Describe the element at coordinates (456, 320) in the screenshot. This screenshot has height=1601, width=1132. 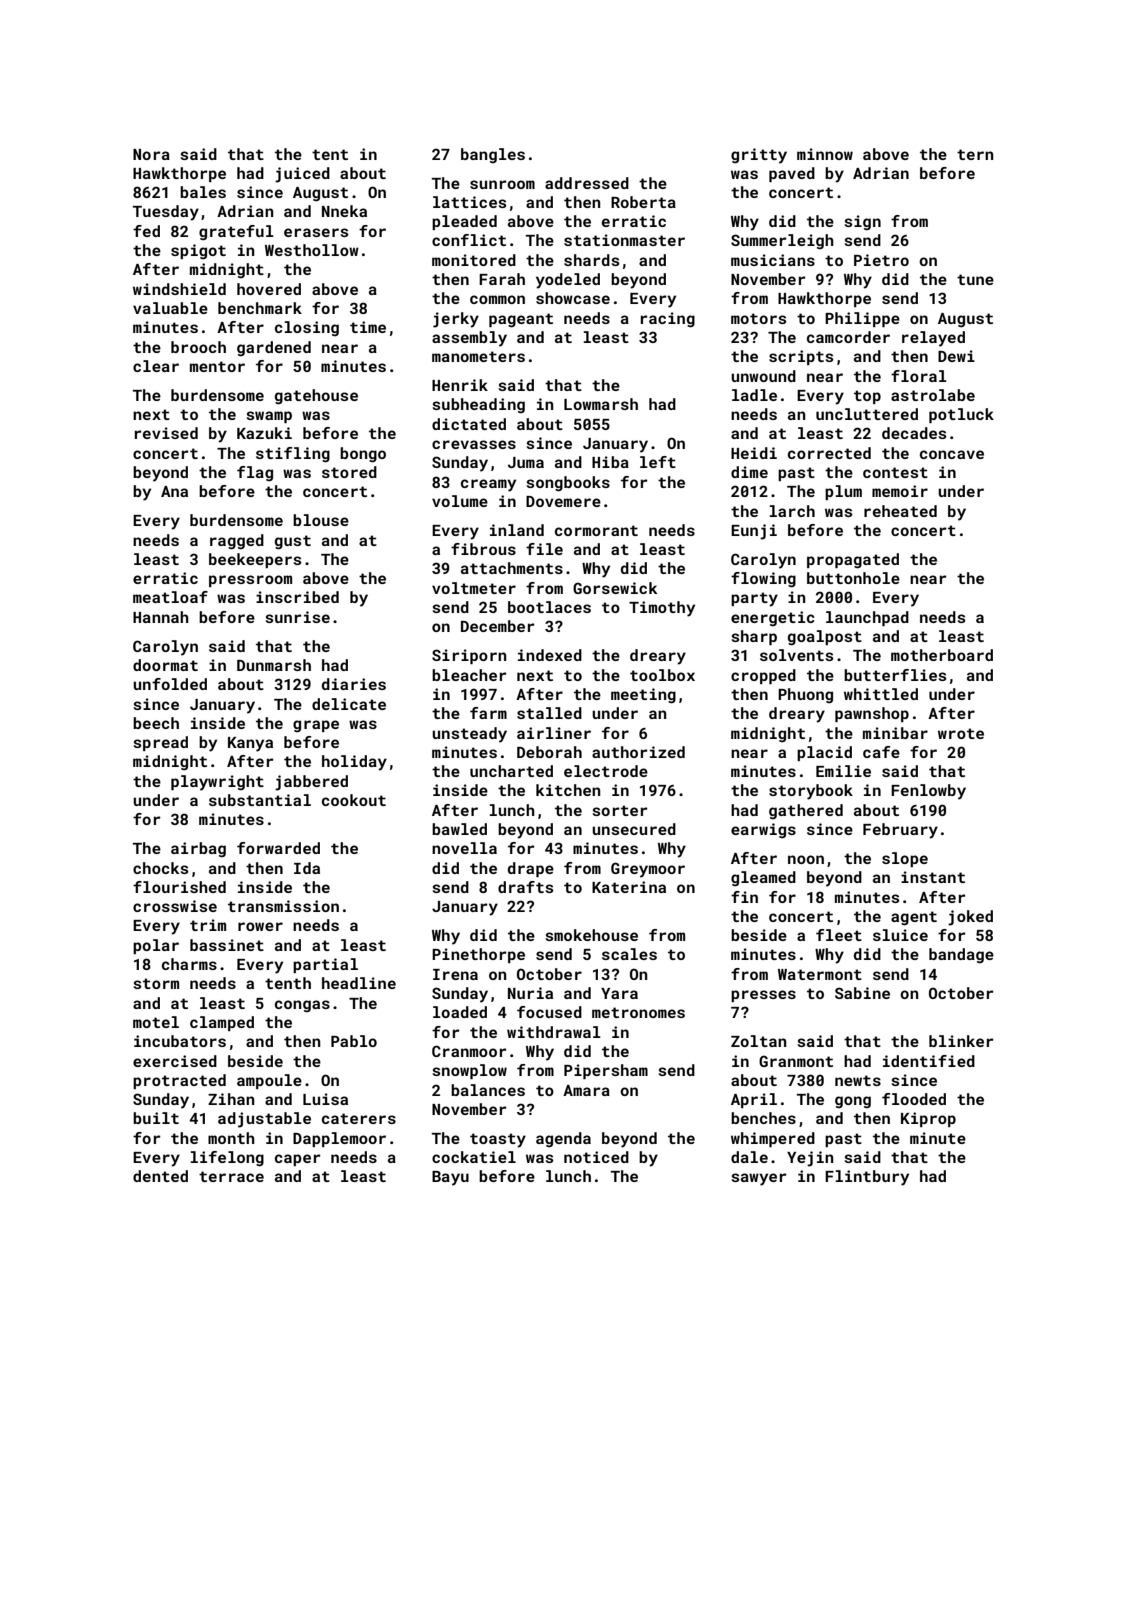
I see `jerky` at that location.
